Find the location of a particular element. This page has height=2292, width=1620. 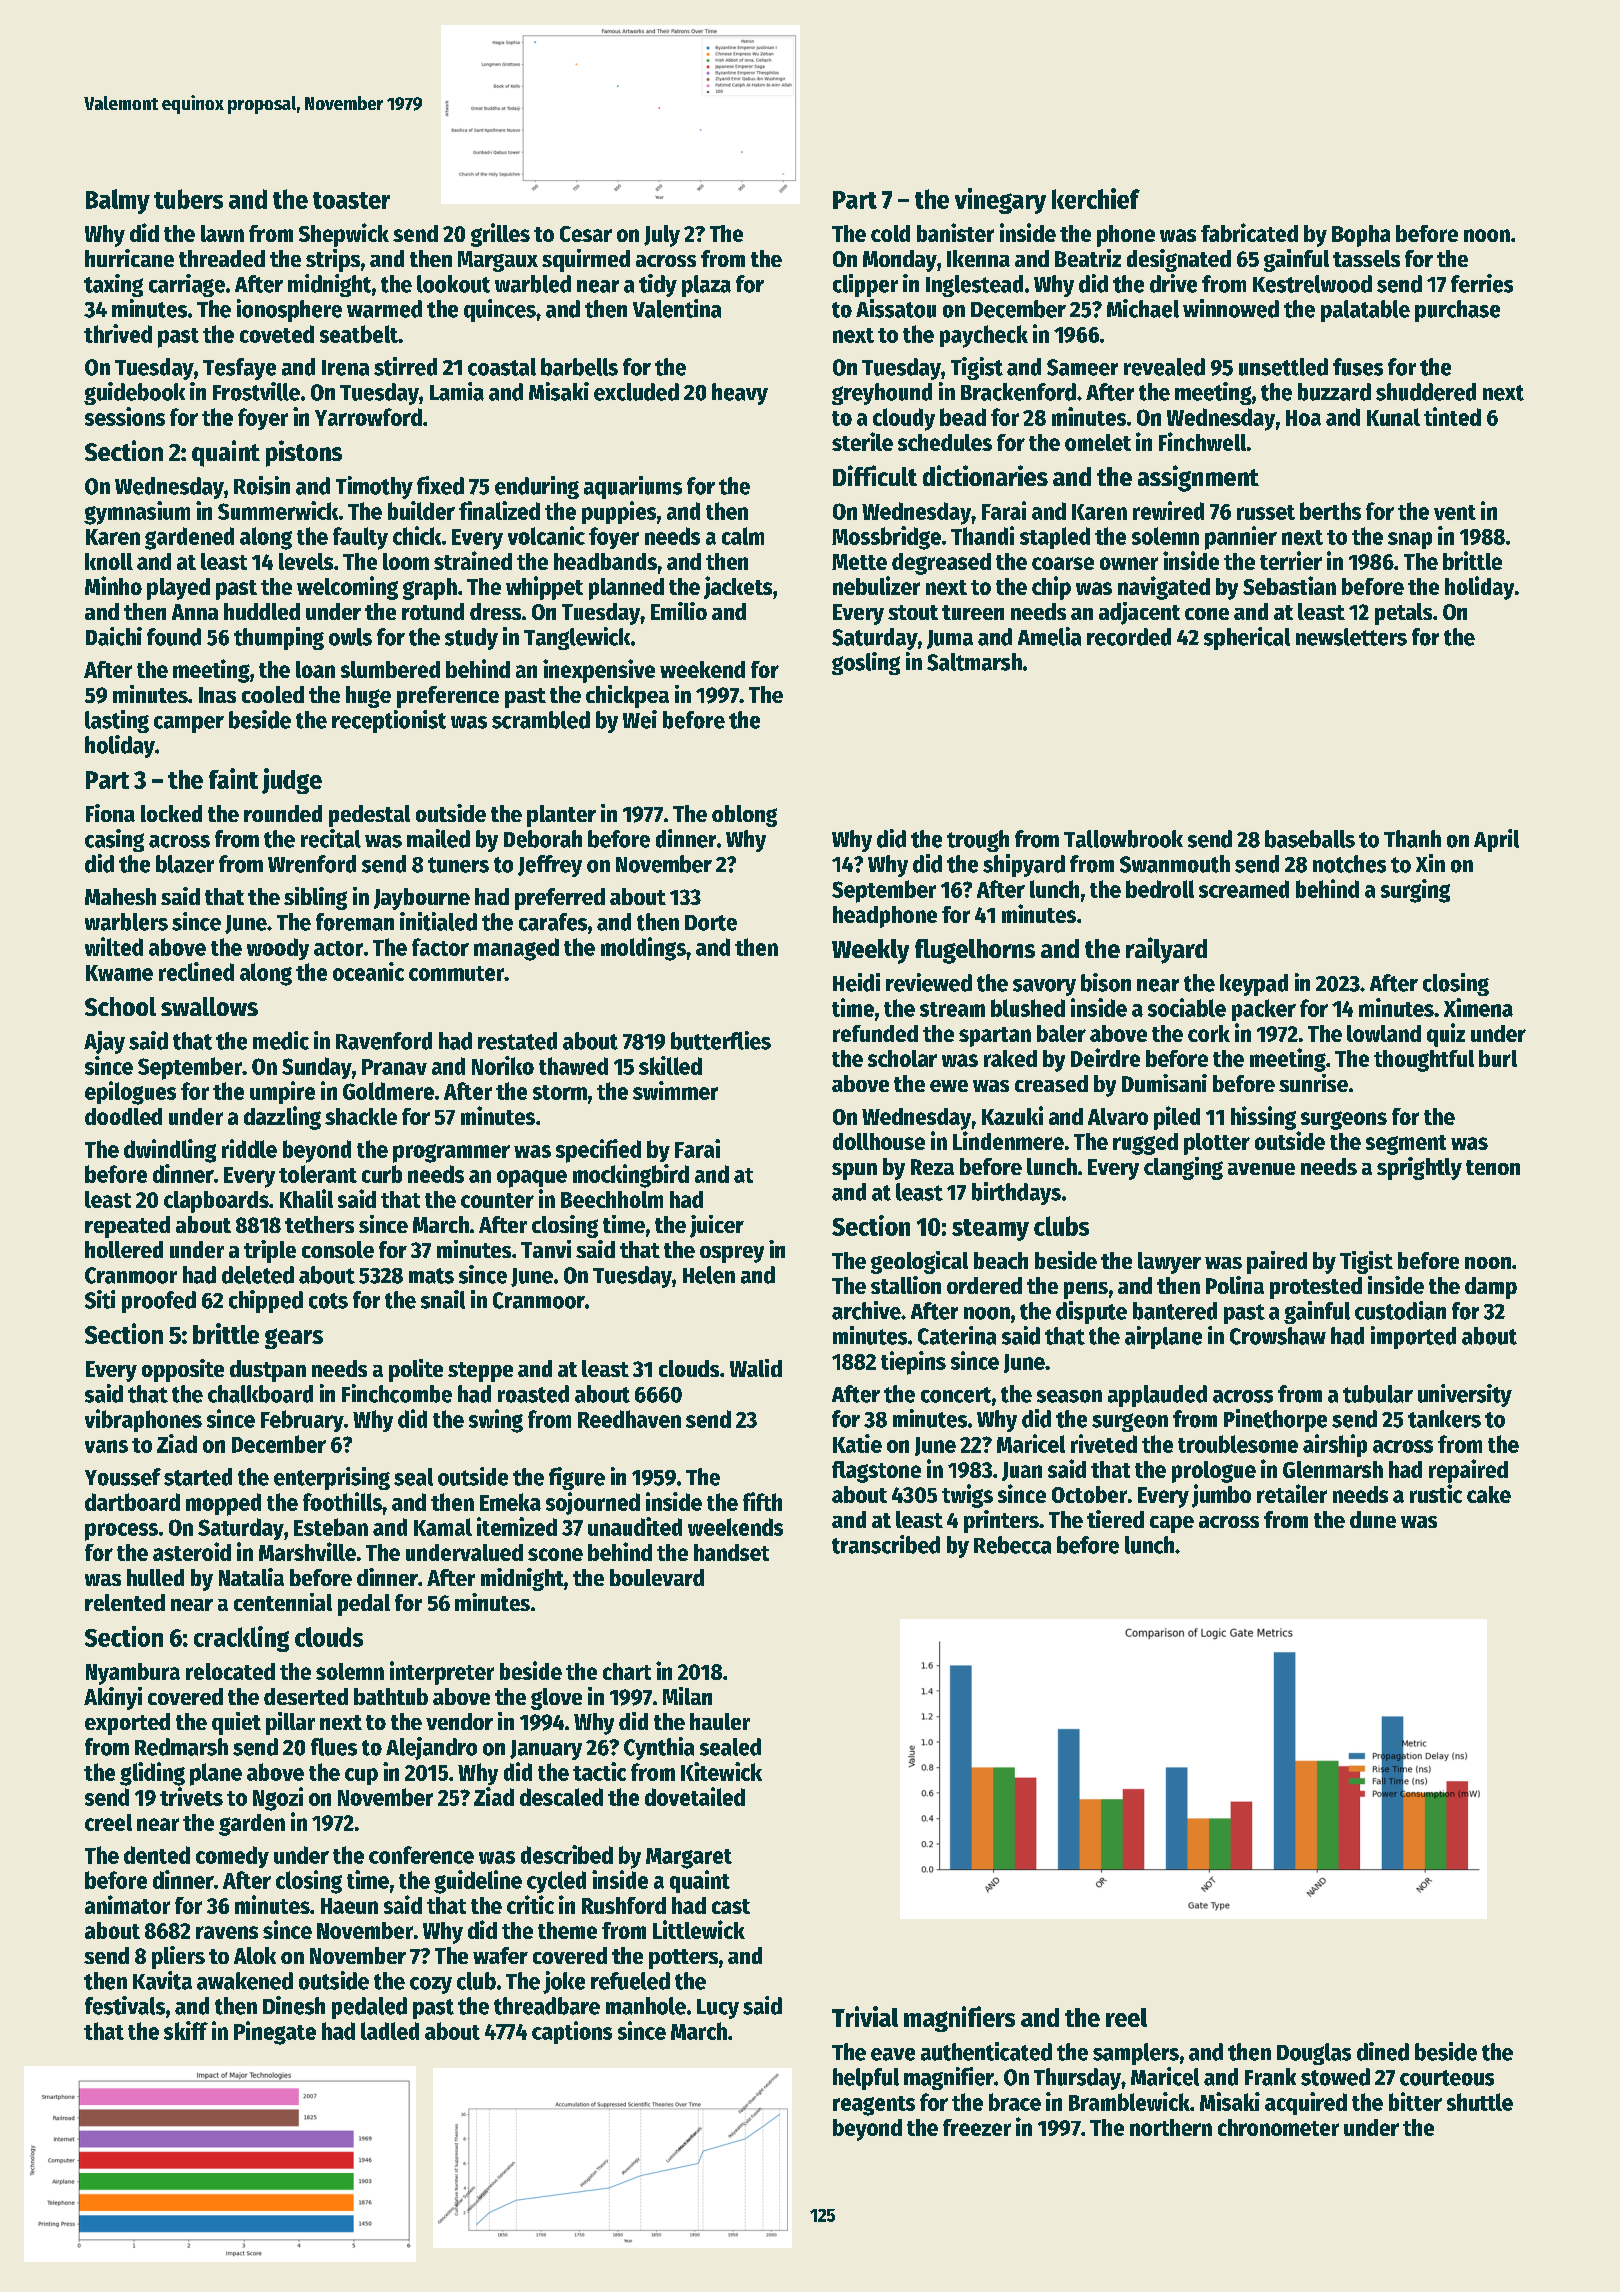

toaster is located at coordinates (351, 200).
